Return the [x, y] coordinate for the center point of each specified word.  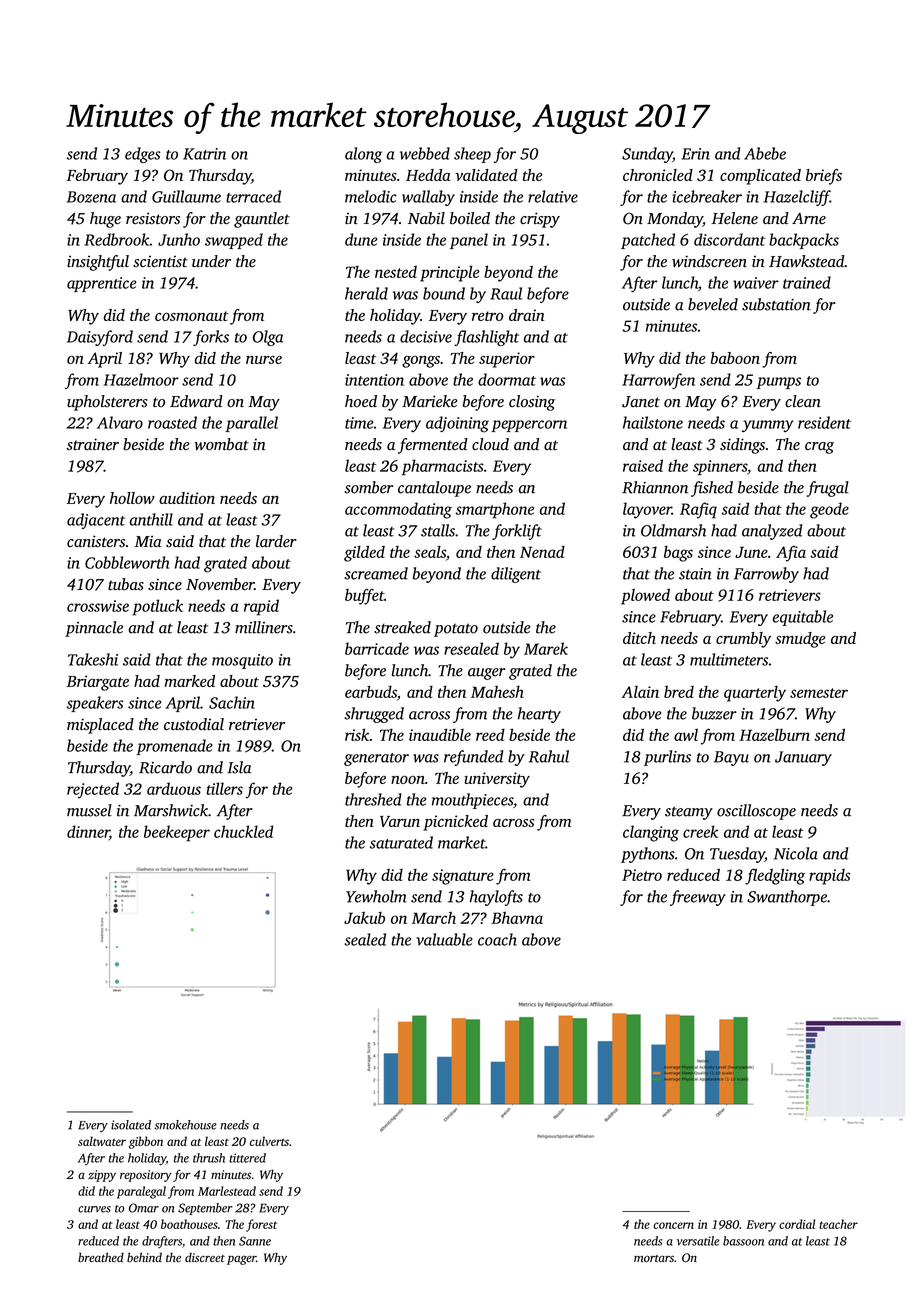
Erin [696, 154]
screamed [376, 573]
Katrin [204, 154]
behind [144, 1257]
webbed [425, 153]
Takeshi [93, 659]
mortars [654, 1258]
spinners [720, 468]
